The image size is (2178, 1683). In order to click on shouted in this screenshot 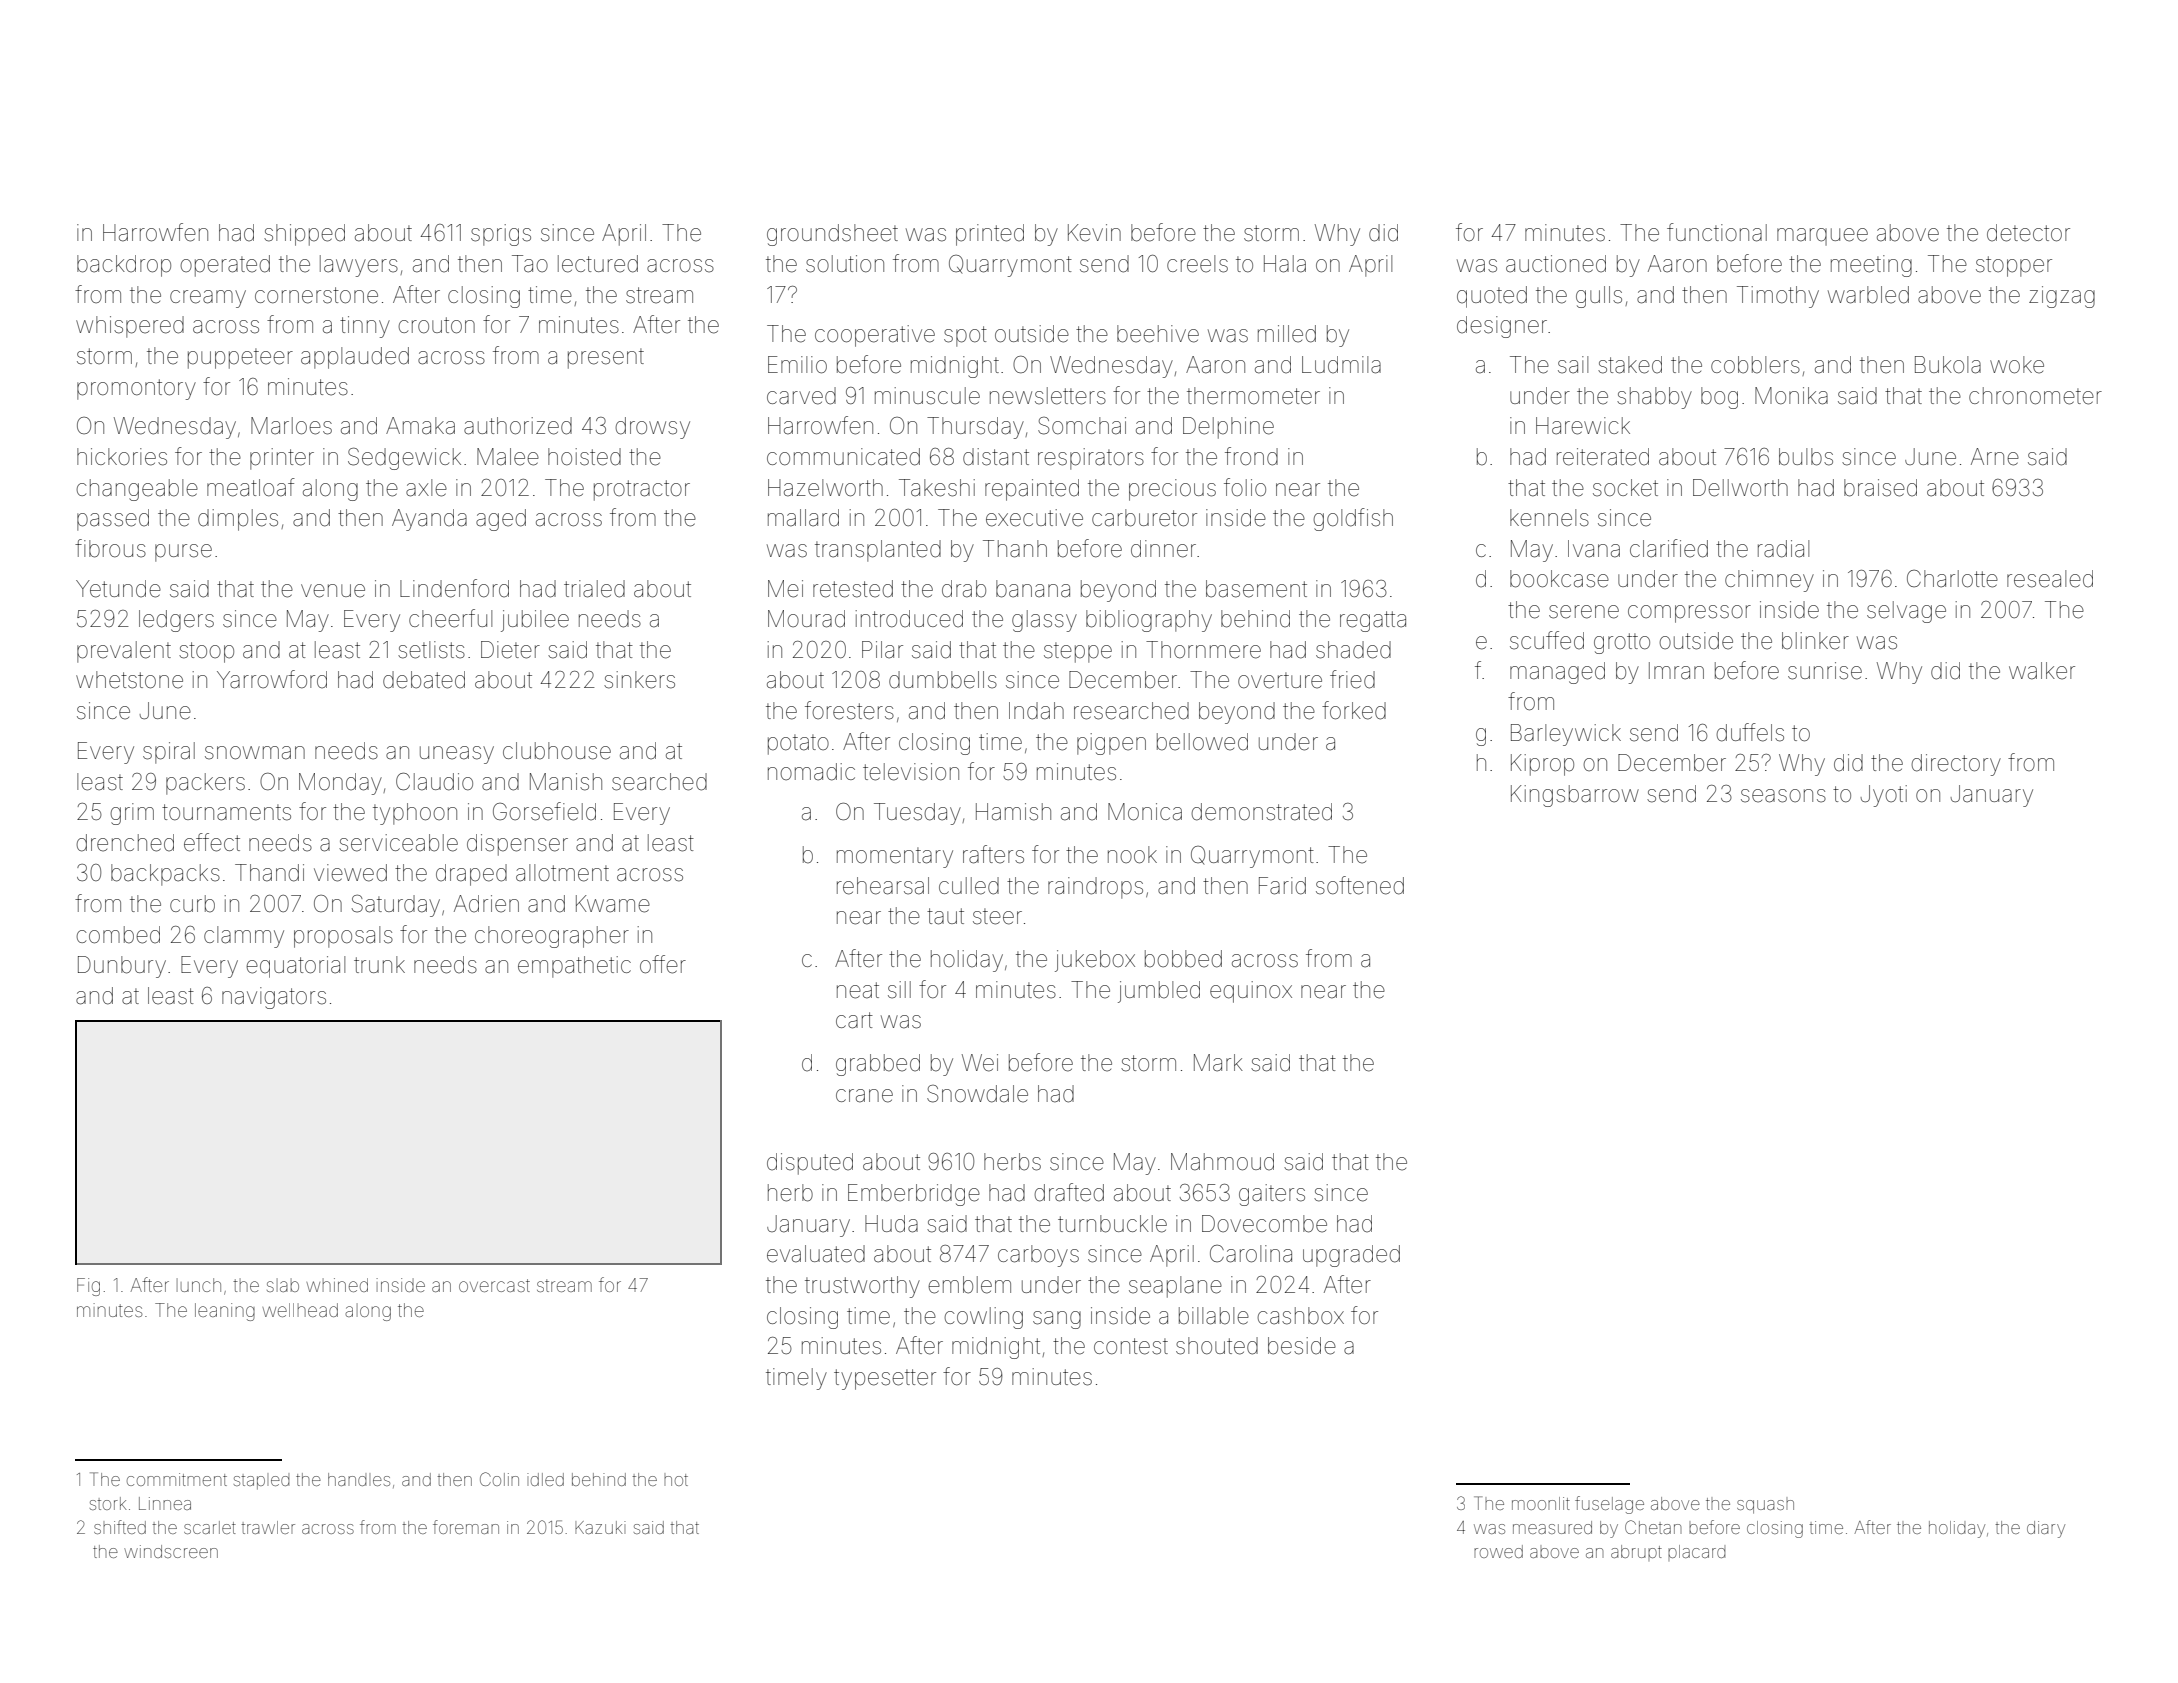, I will do `click(1217, 1346)`.
